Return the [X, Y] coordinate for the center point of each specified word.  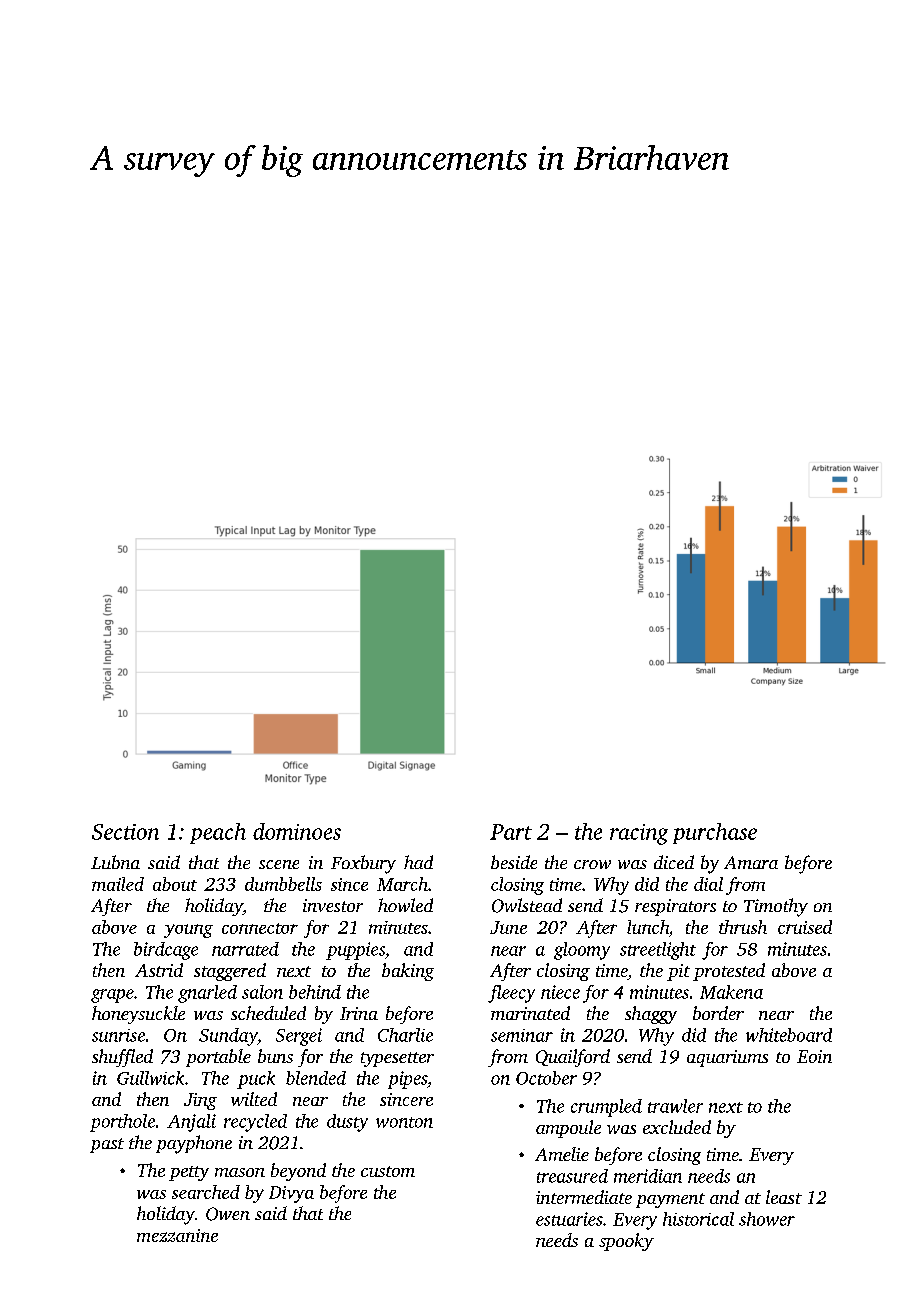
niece [560, 992]
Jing [200, 1101]
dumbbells [283, 884]
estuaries [569, 1219]
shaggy [651, 1015]
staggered [230, 972]
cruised [805, 927]
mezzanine [177, 1235]
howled [405, 905]
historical [698, 1219]
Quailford [573, 1058]
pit [678, 972]
